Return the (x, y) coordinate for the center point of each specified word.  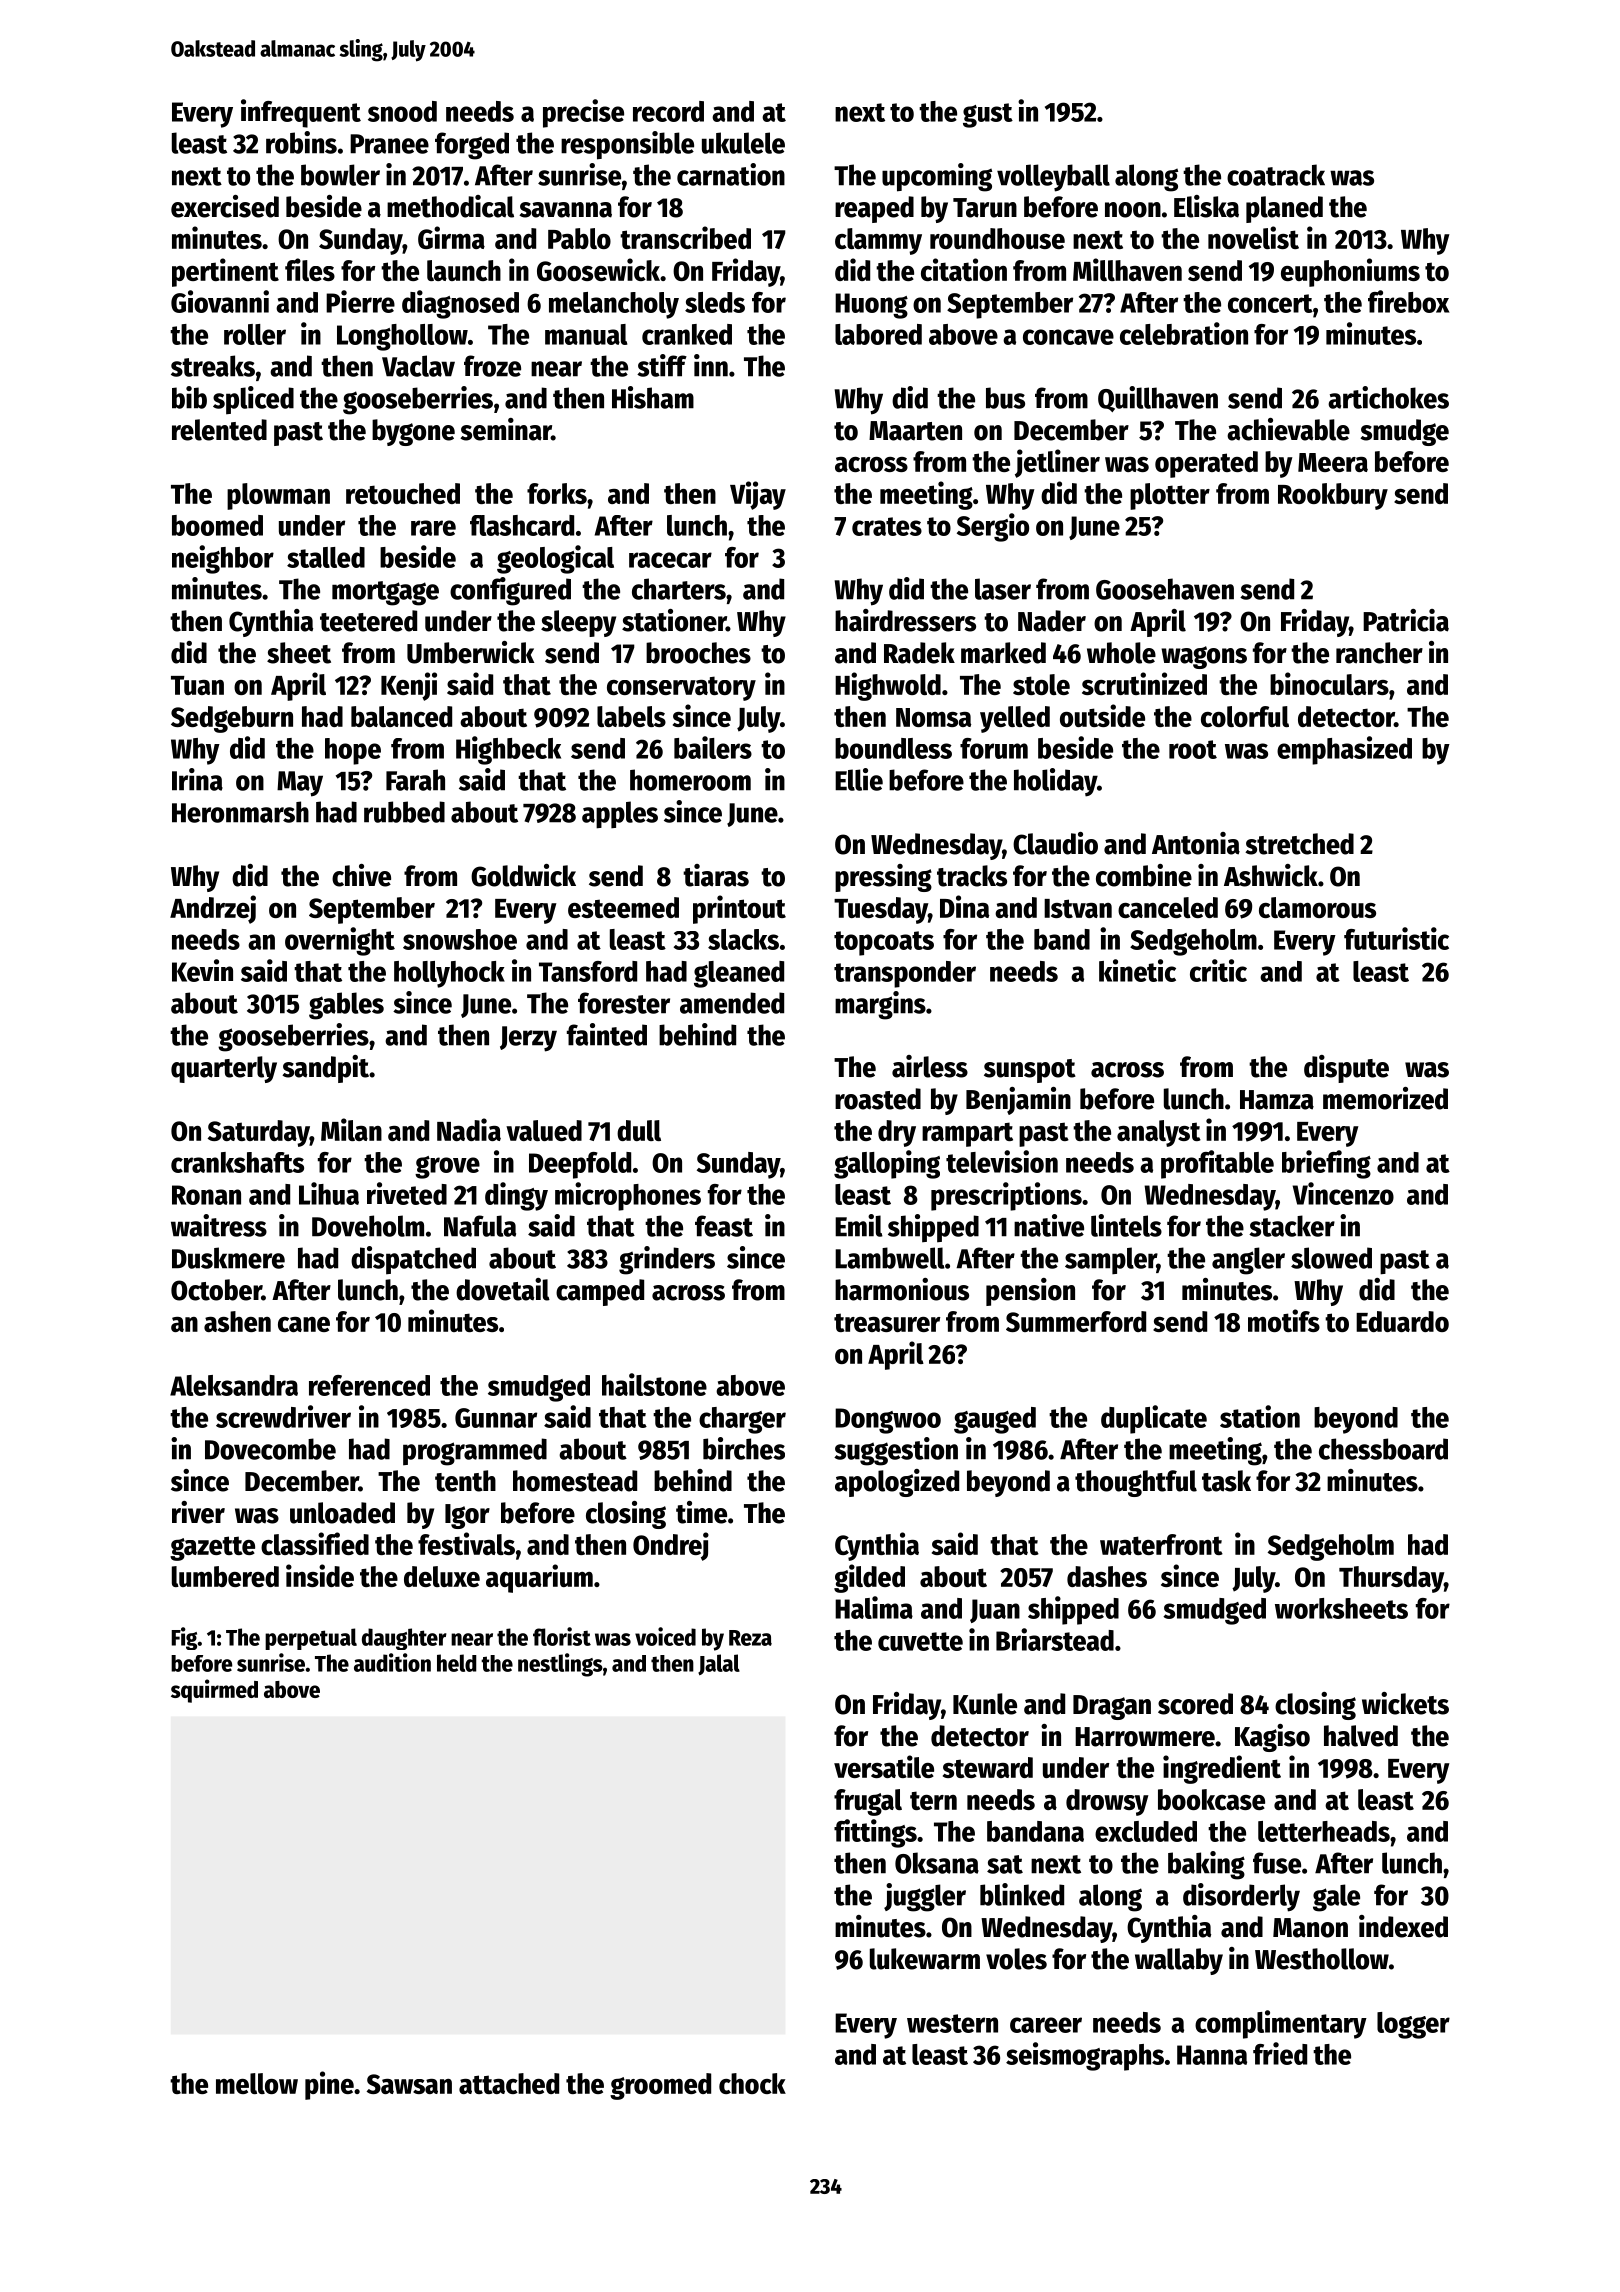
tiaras (716, 875)
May (300, 784)
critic (1218, 970)
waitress (219, 1225)
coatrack (1276, 175)
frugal (868, 1802)
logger (1413, 2025)
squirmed (214, 1691)
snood (402, 111)
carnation (731, 174)
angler (1248, 1261)
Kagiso (1272, 1738)
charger (742, 1420)
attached (509, 2083)
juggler (925, 1897)
